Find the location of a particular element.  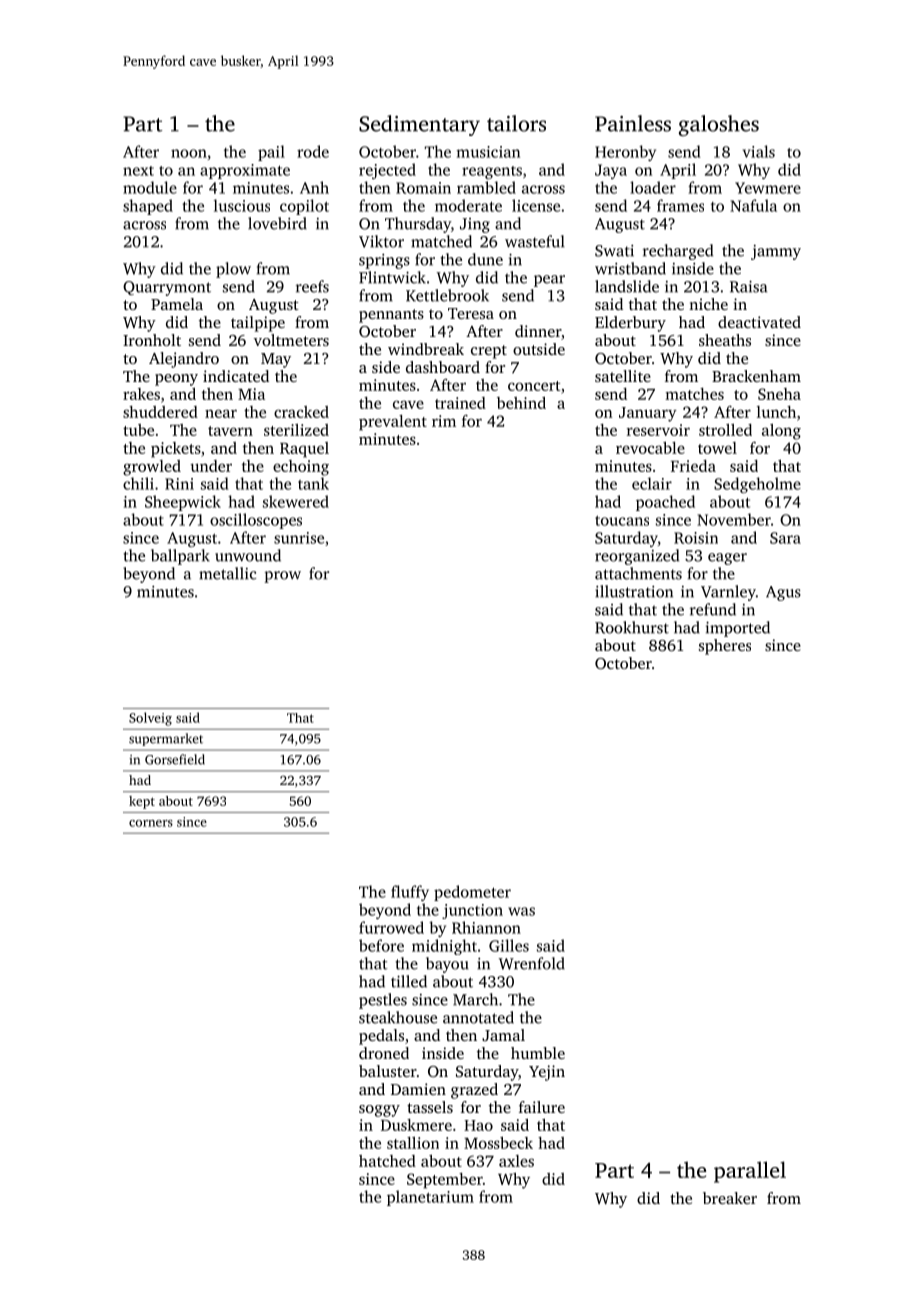

September is located at coordinates (445, 1181).
